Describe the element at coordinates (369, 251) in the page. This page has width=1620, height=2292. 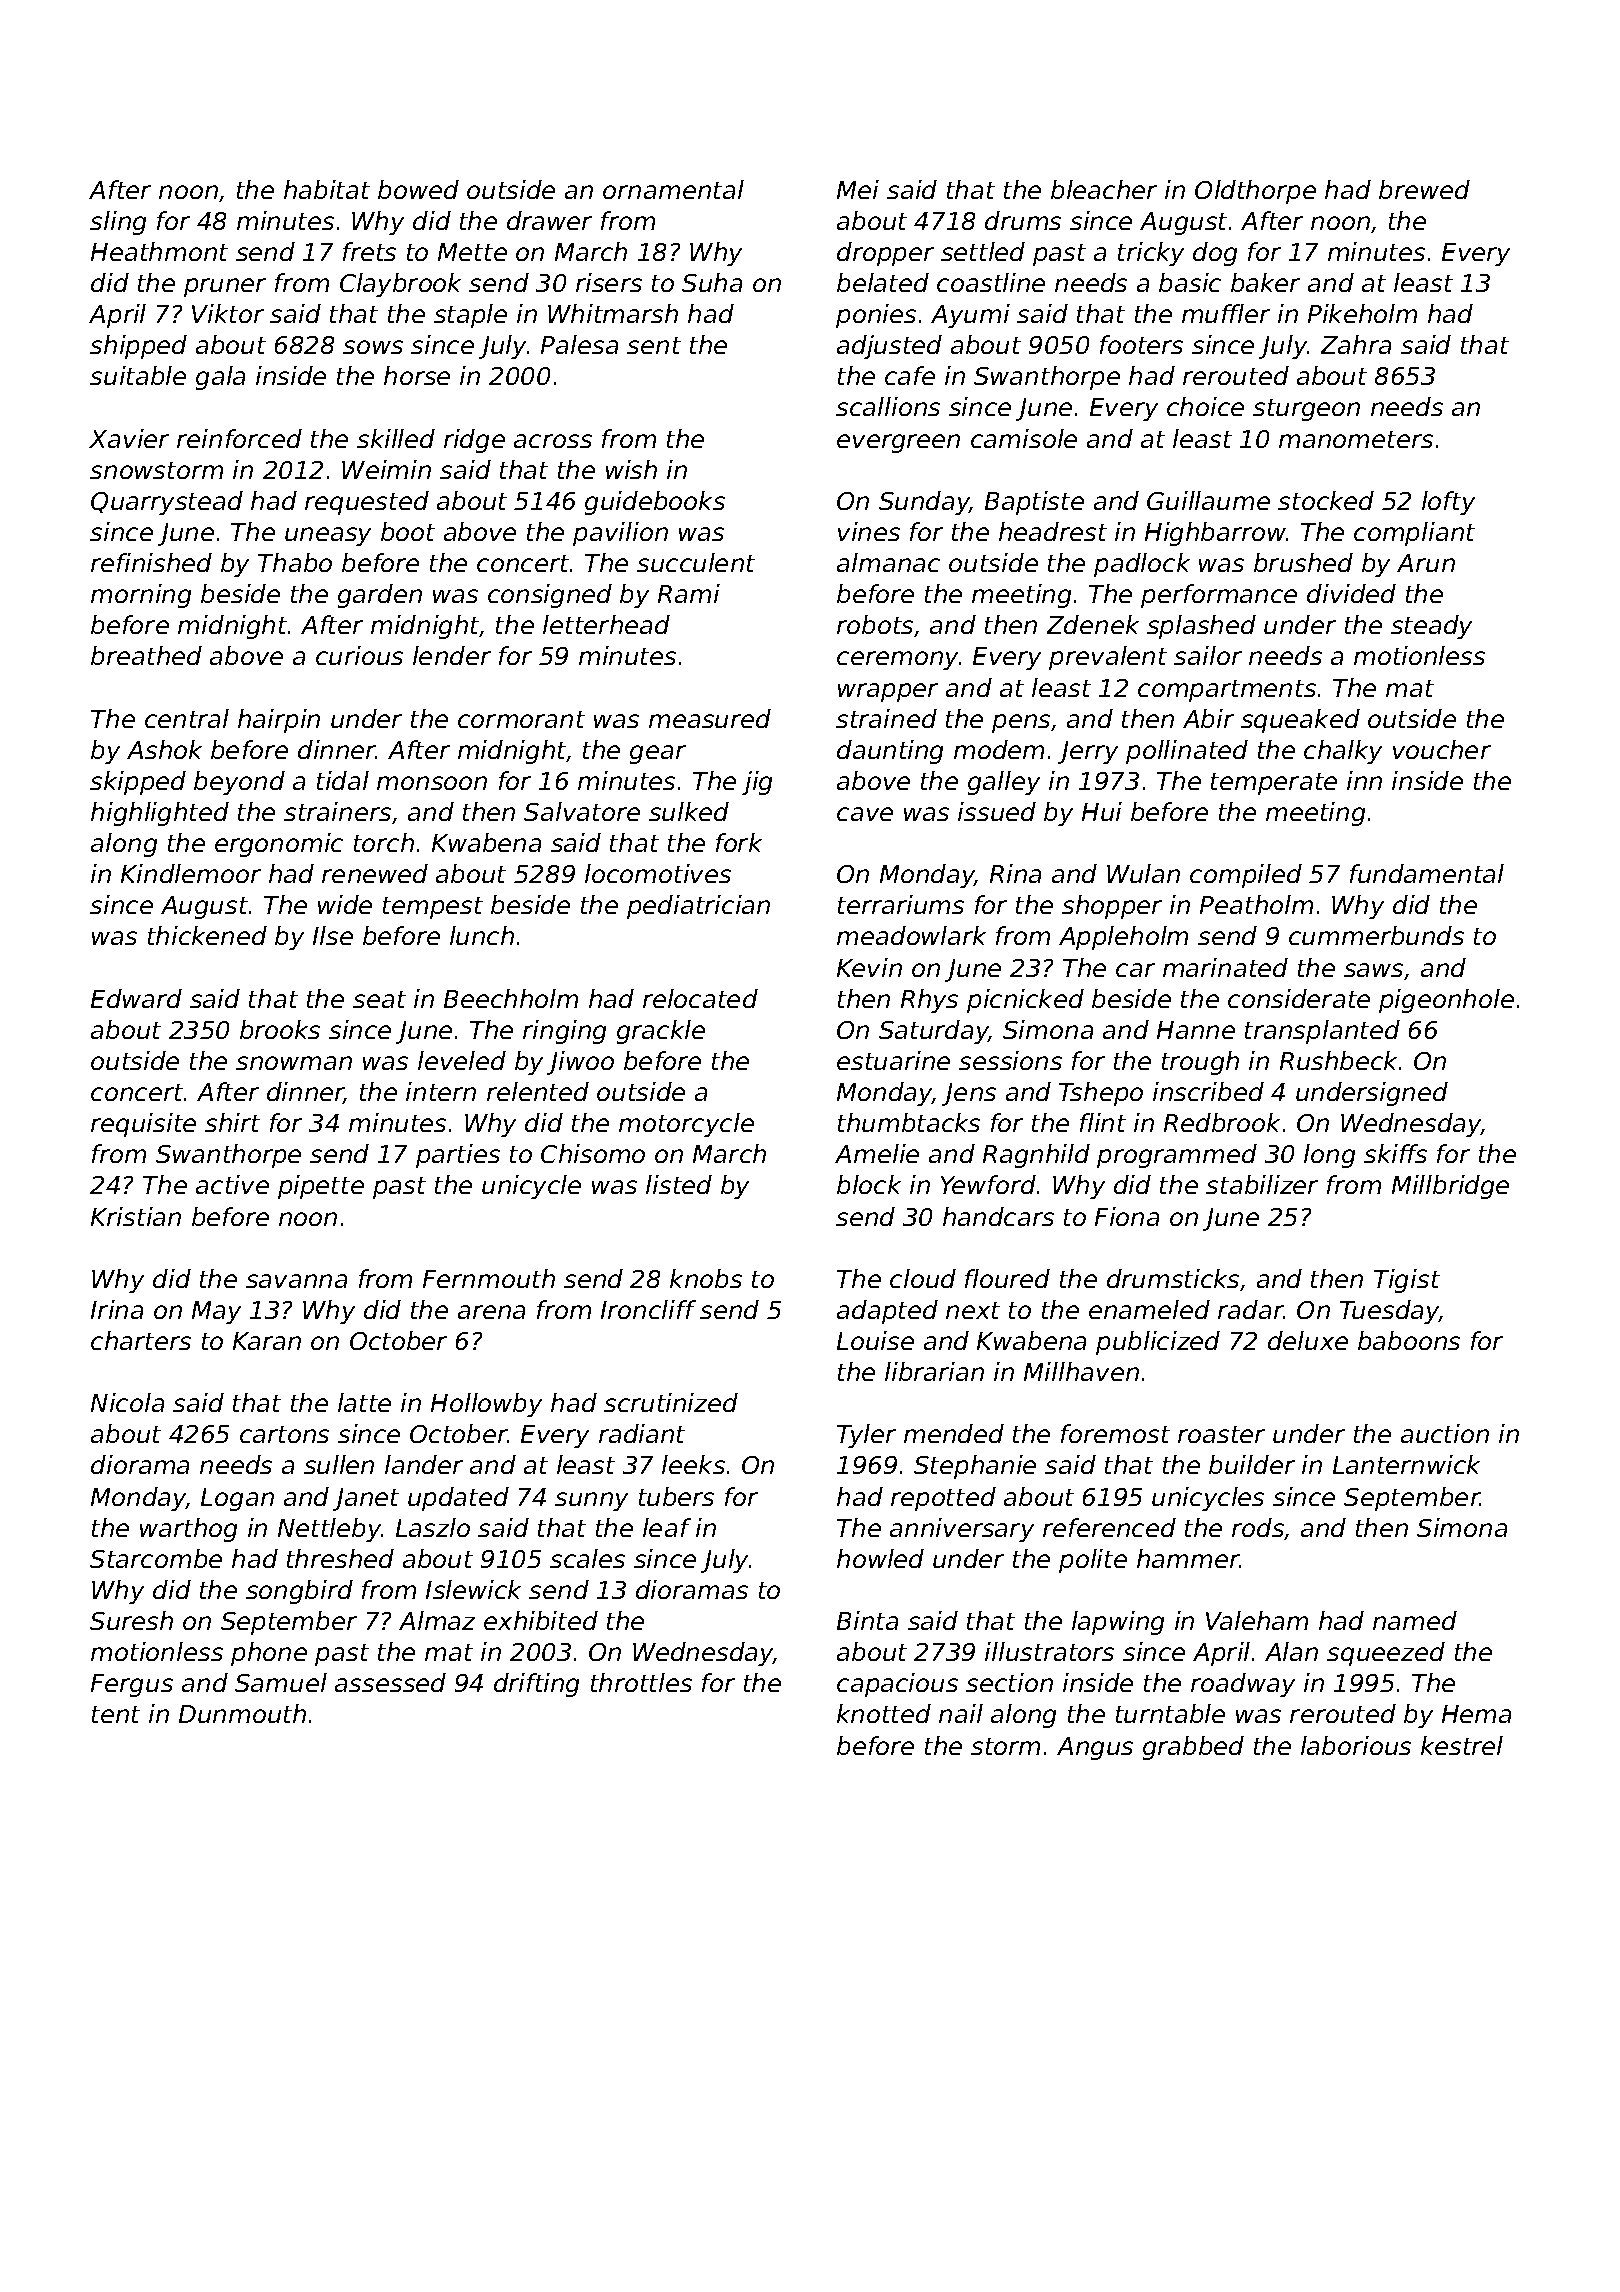
I see `frets` at that location.
